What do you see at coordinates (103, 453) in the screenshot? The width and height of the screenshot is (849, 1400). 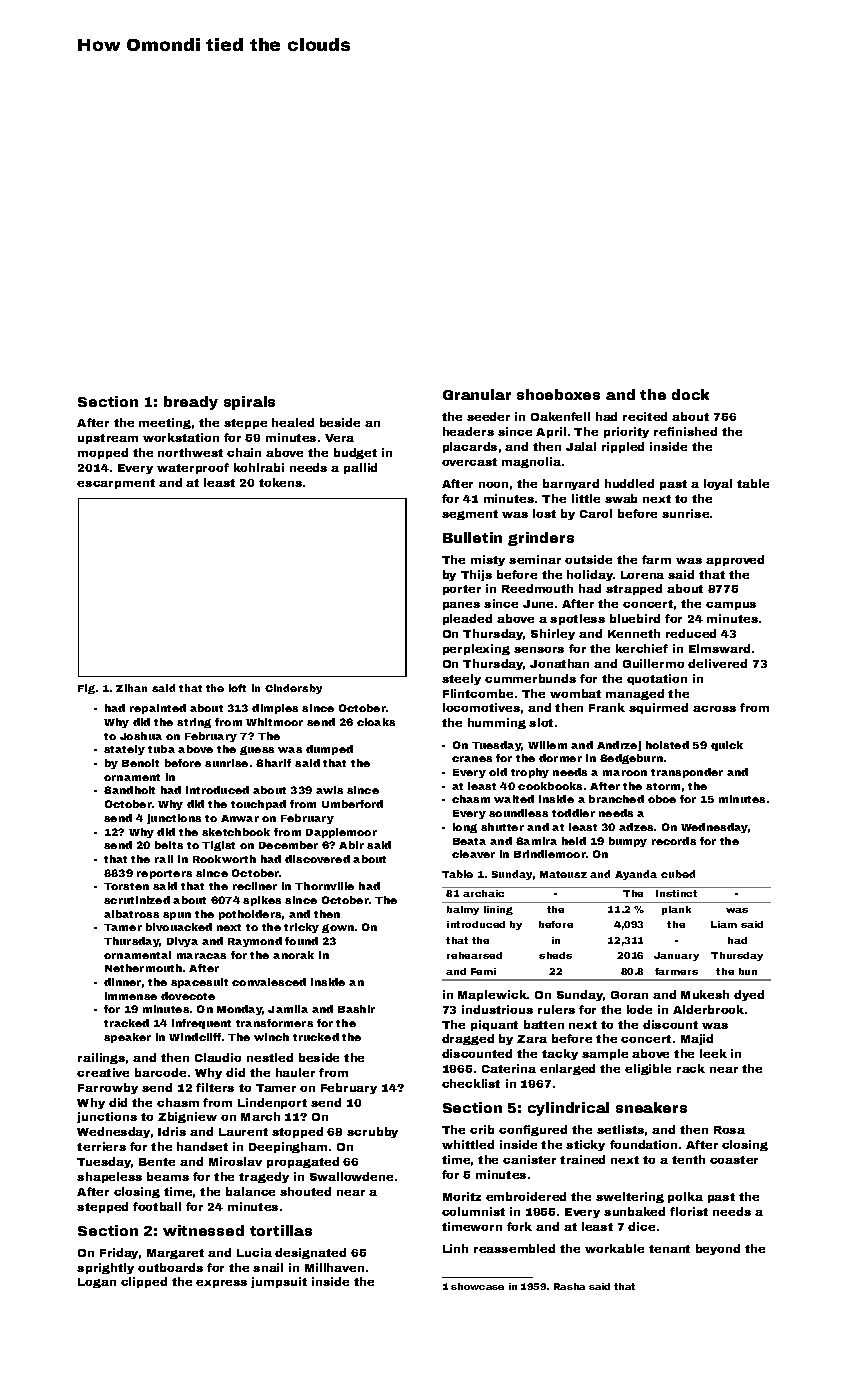 I see `mopped` at bounding box center [103, 453].
